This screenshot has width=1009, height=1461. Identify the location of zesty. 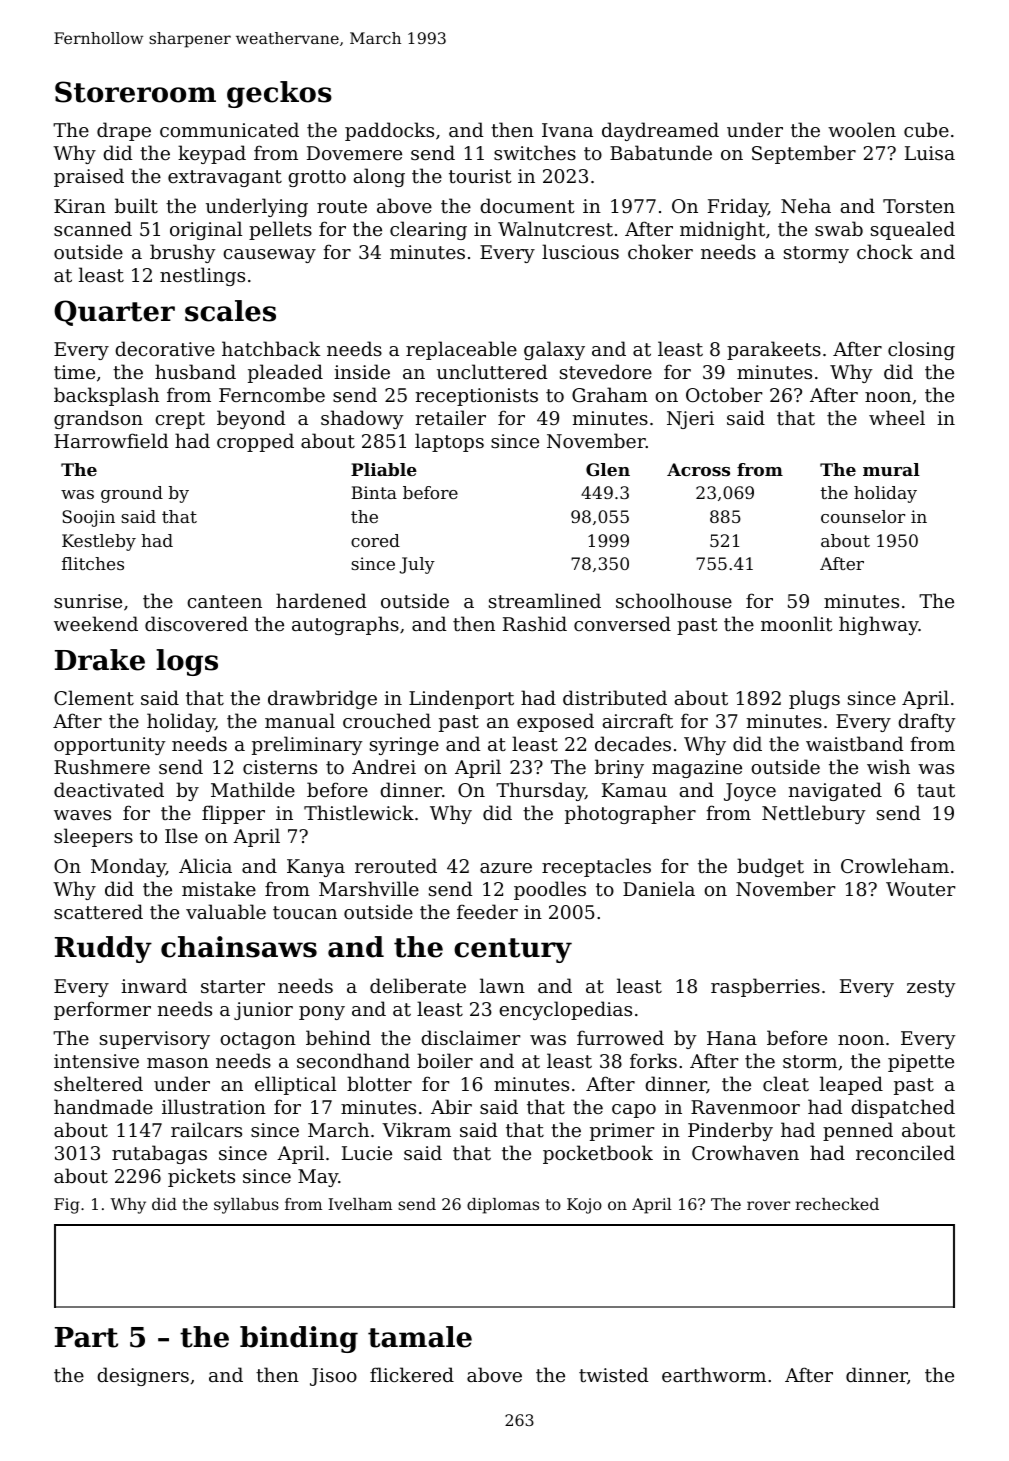
(931, 988).
